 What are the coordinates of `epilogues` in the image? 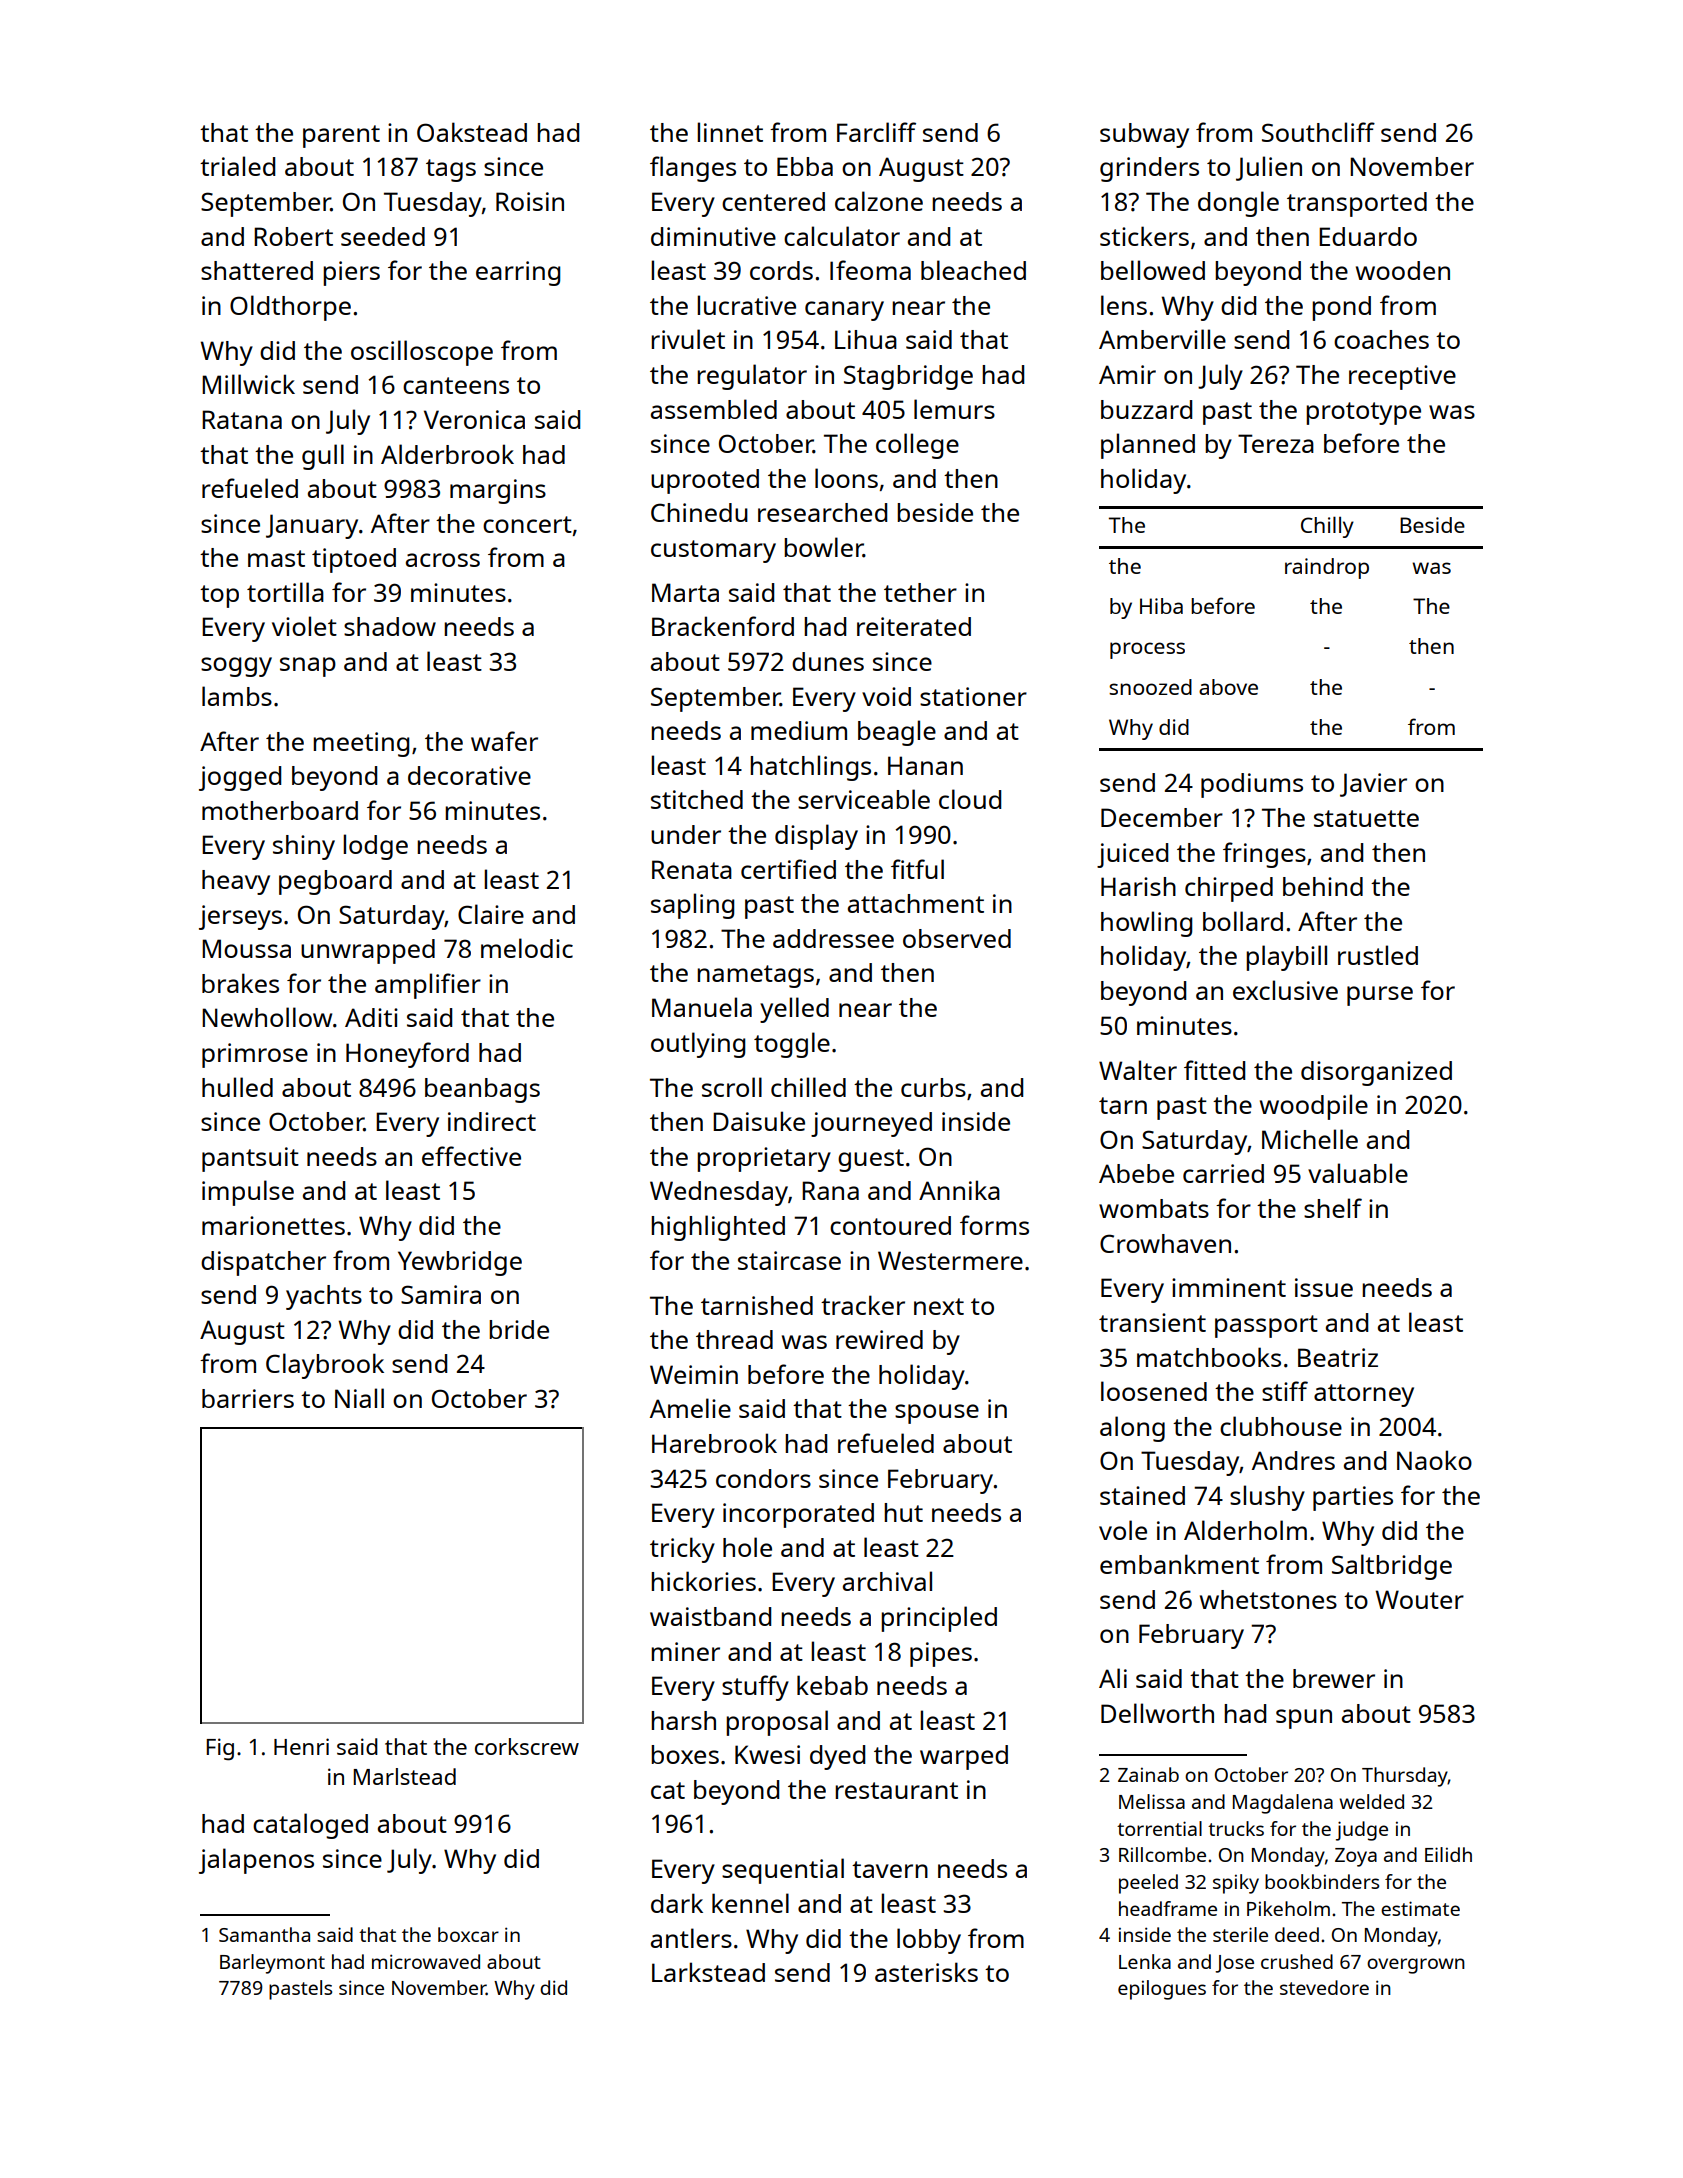 It's located at (1162, 1990).
